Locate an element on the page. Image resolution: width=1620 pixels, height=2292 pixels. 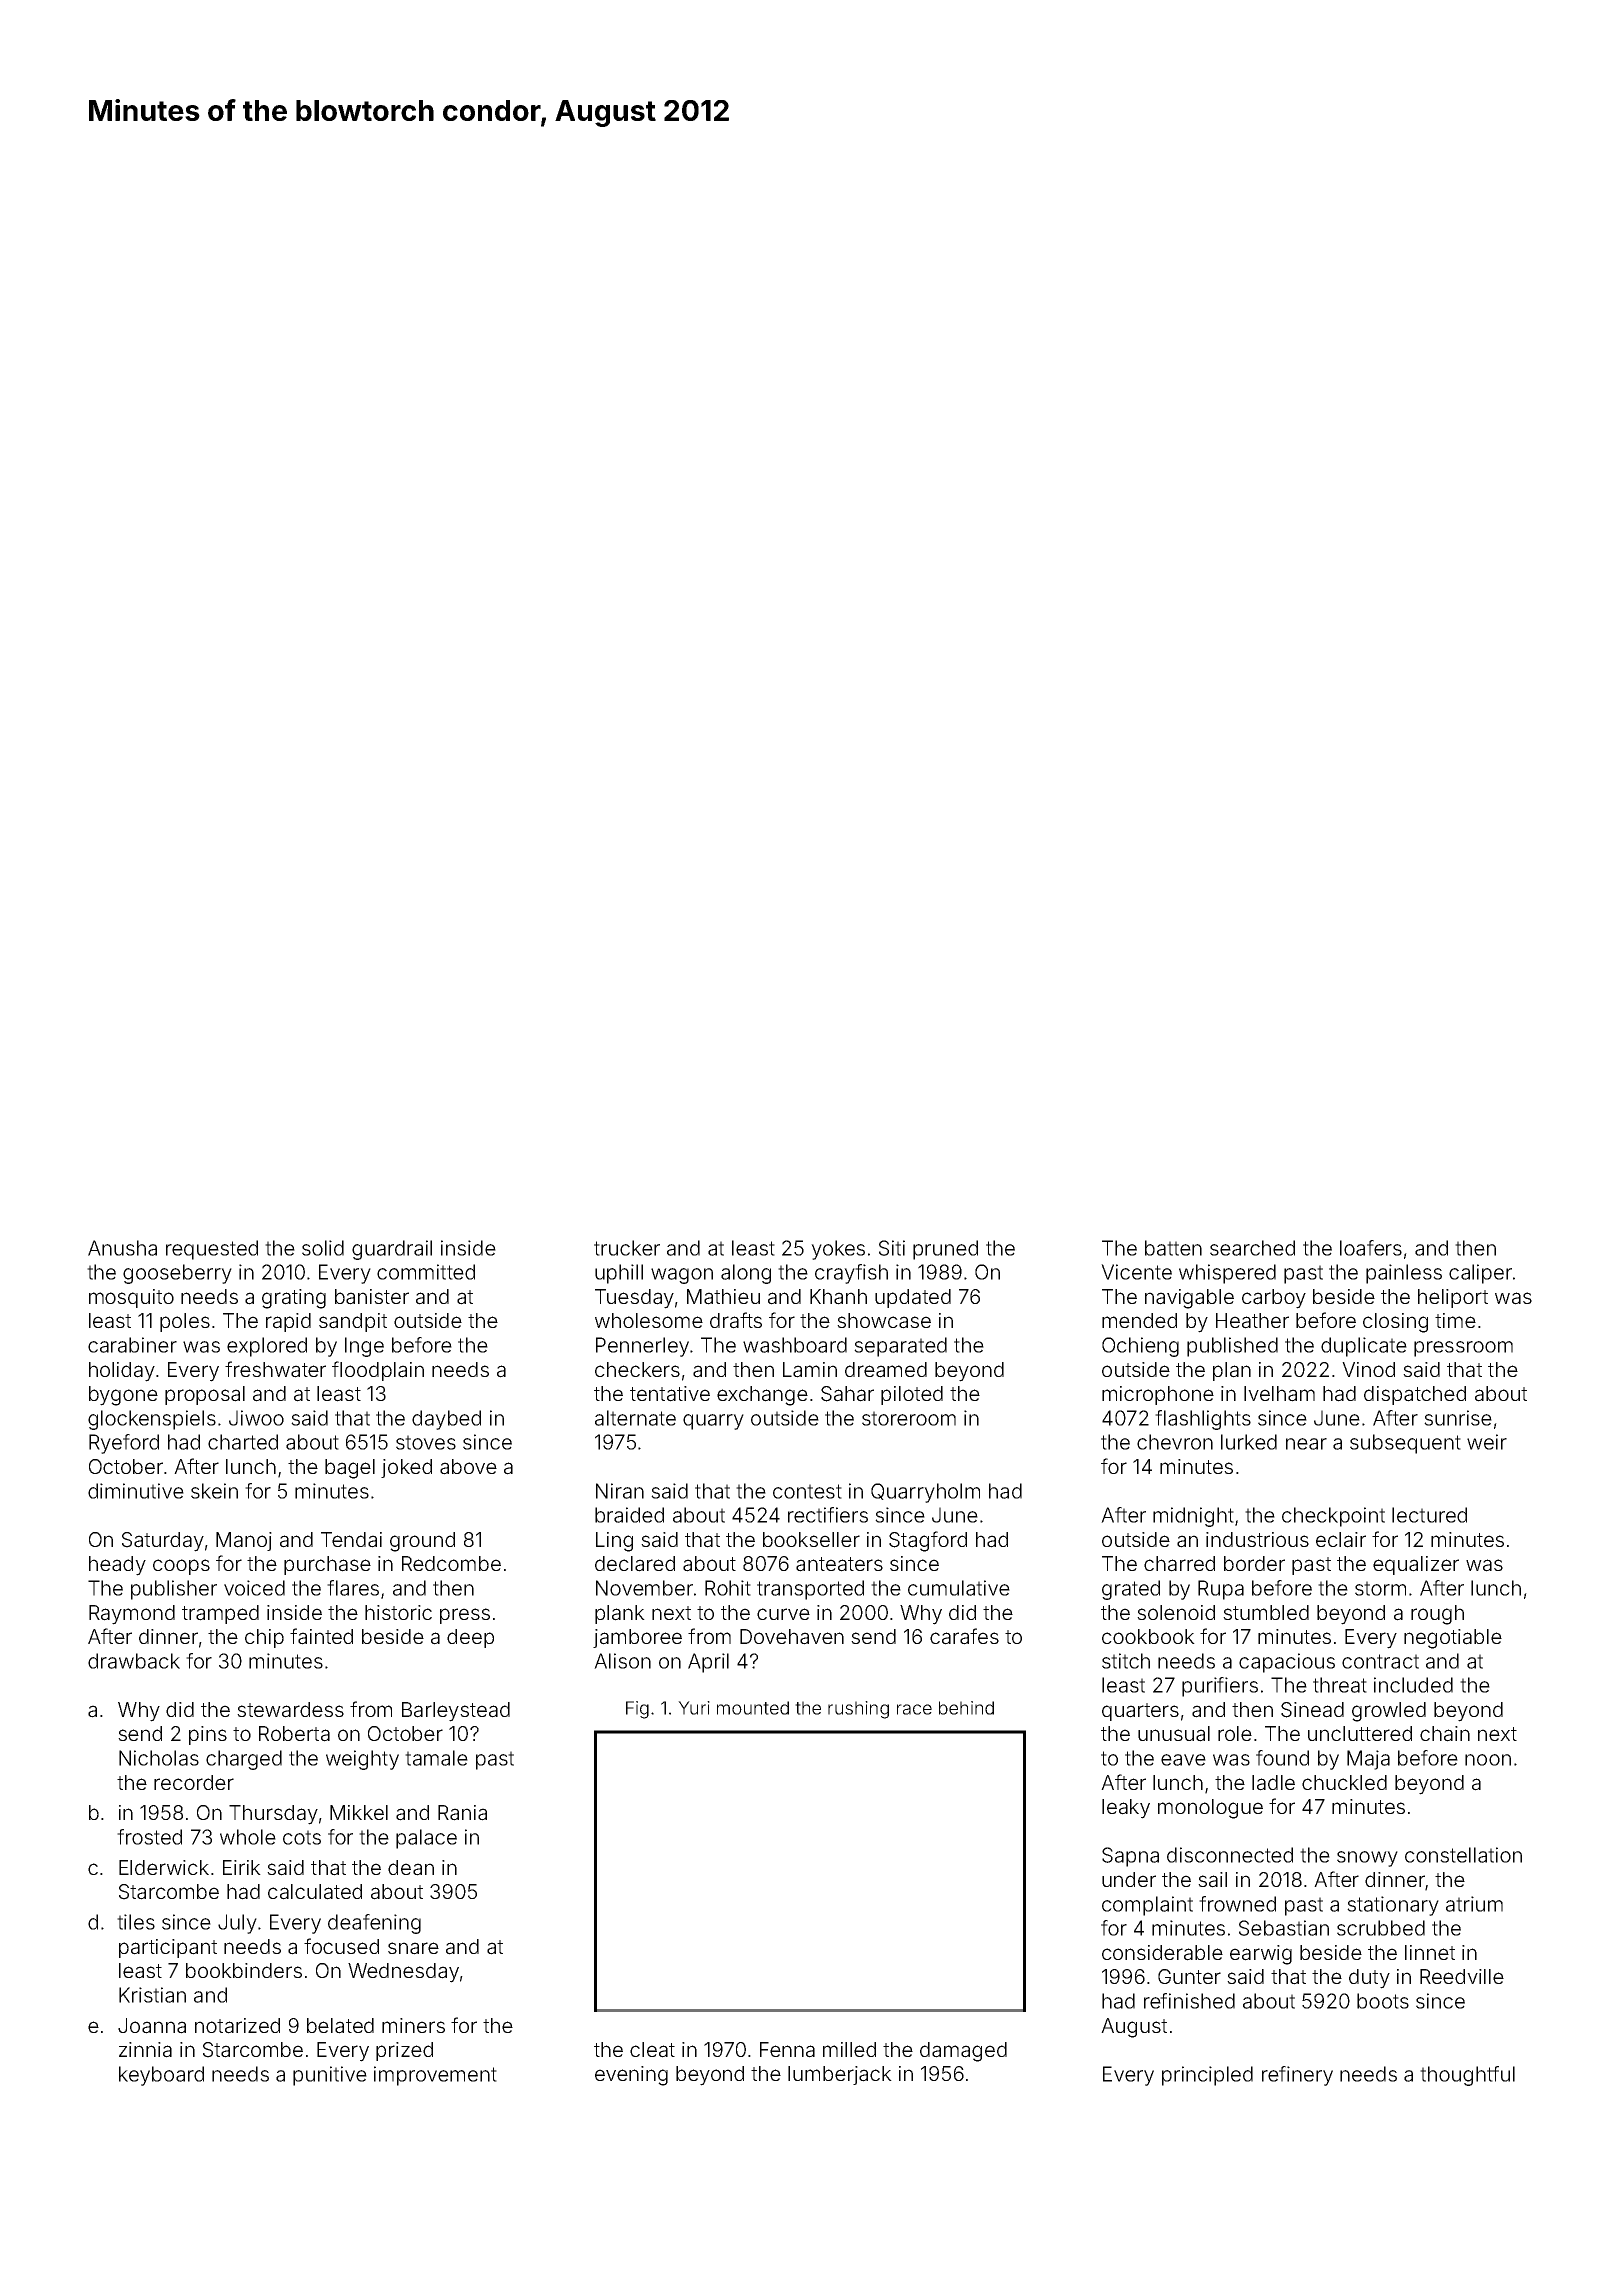
damaged is located at coordinates (963, 2052).
